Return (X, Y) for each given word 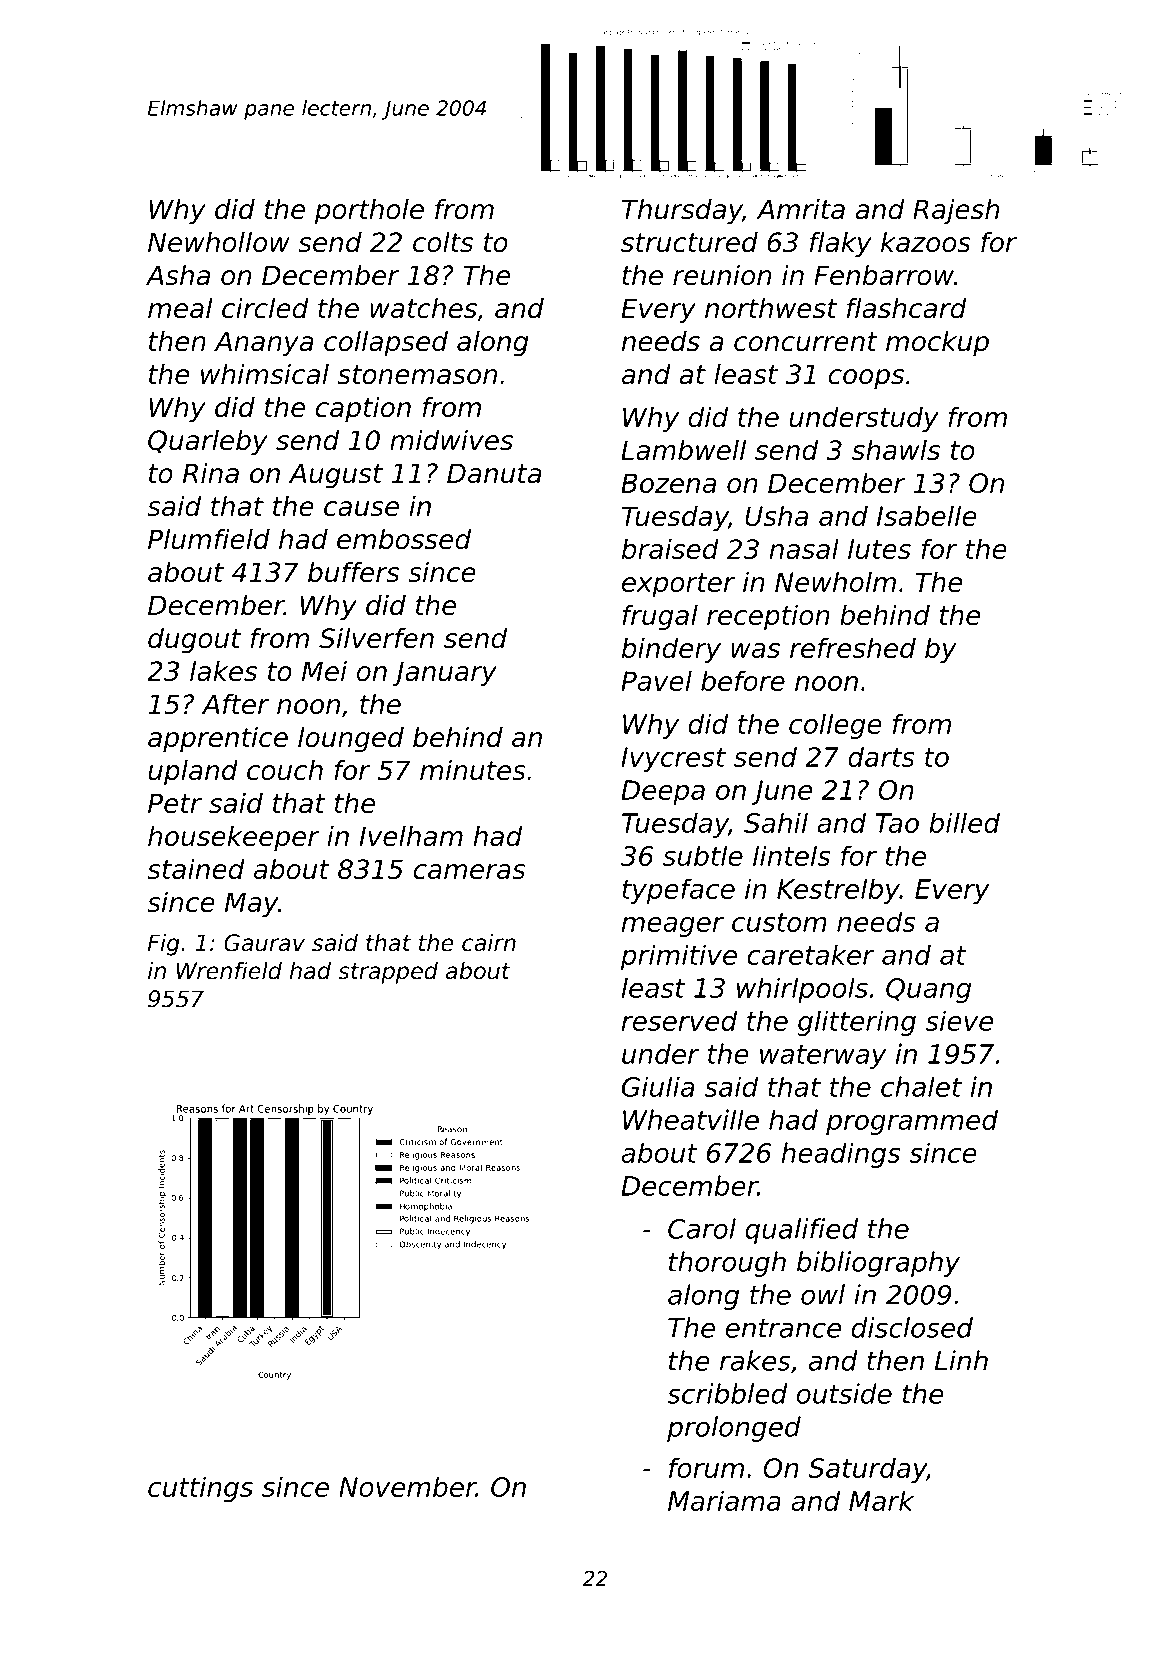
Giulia (658, 1086)
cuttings (200, 1489)
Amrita (801, 209)
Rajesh (956, 212)
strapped (388, 973)
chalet (921, 1086)
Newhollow (219, 242)
